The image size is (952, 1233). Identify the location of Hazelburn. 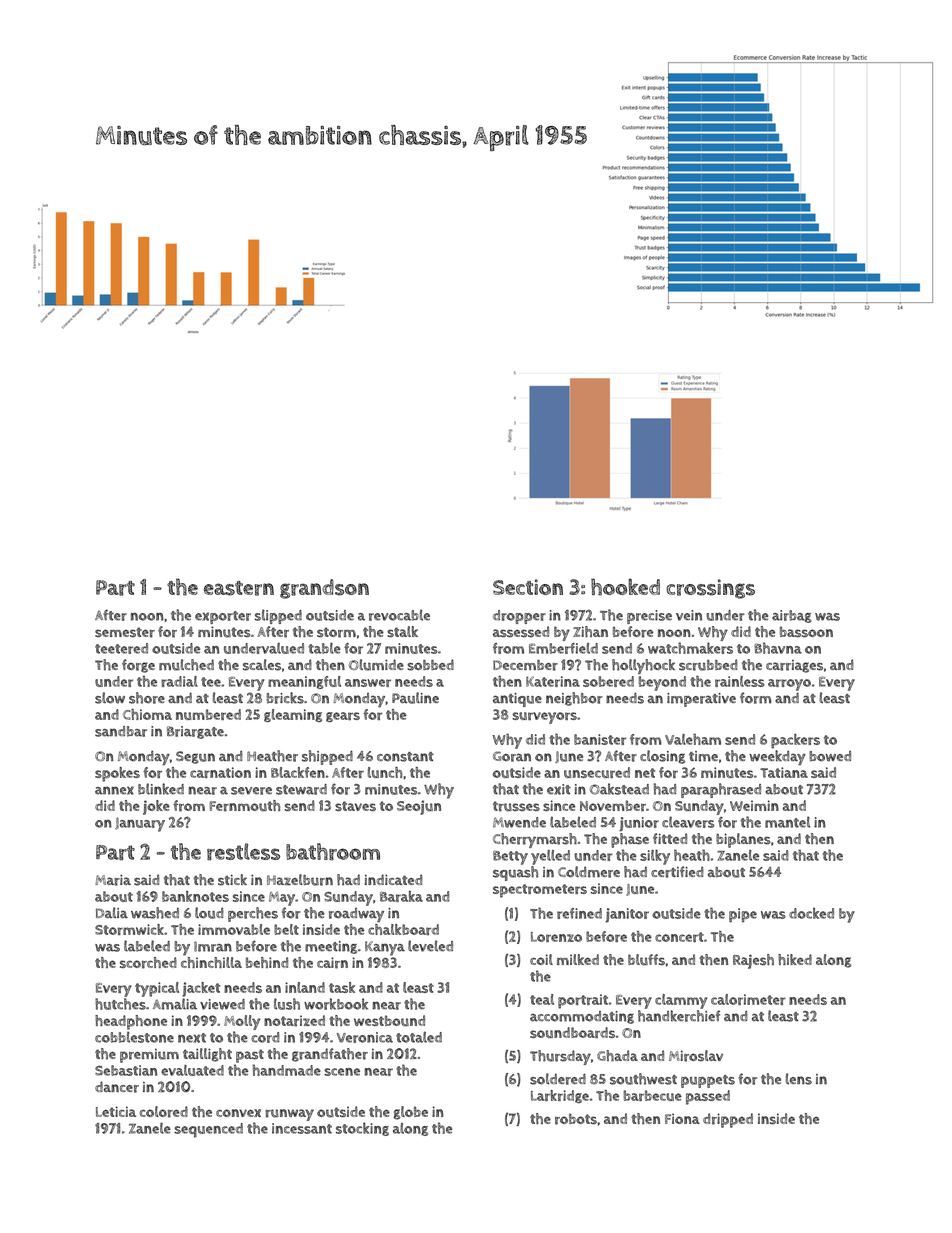
(300, 880).
